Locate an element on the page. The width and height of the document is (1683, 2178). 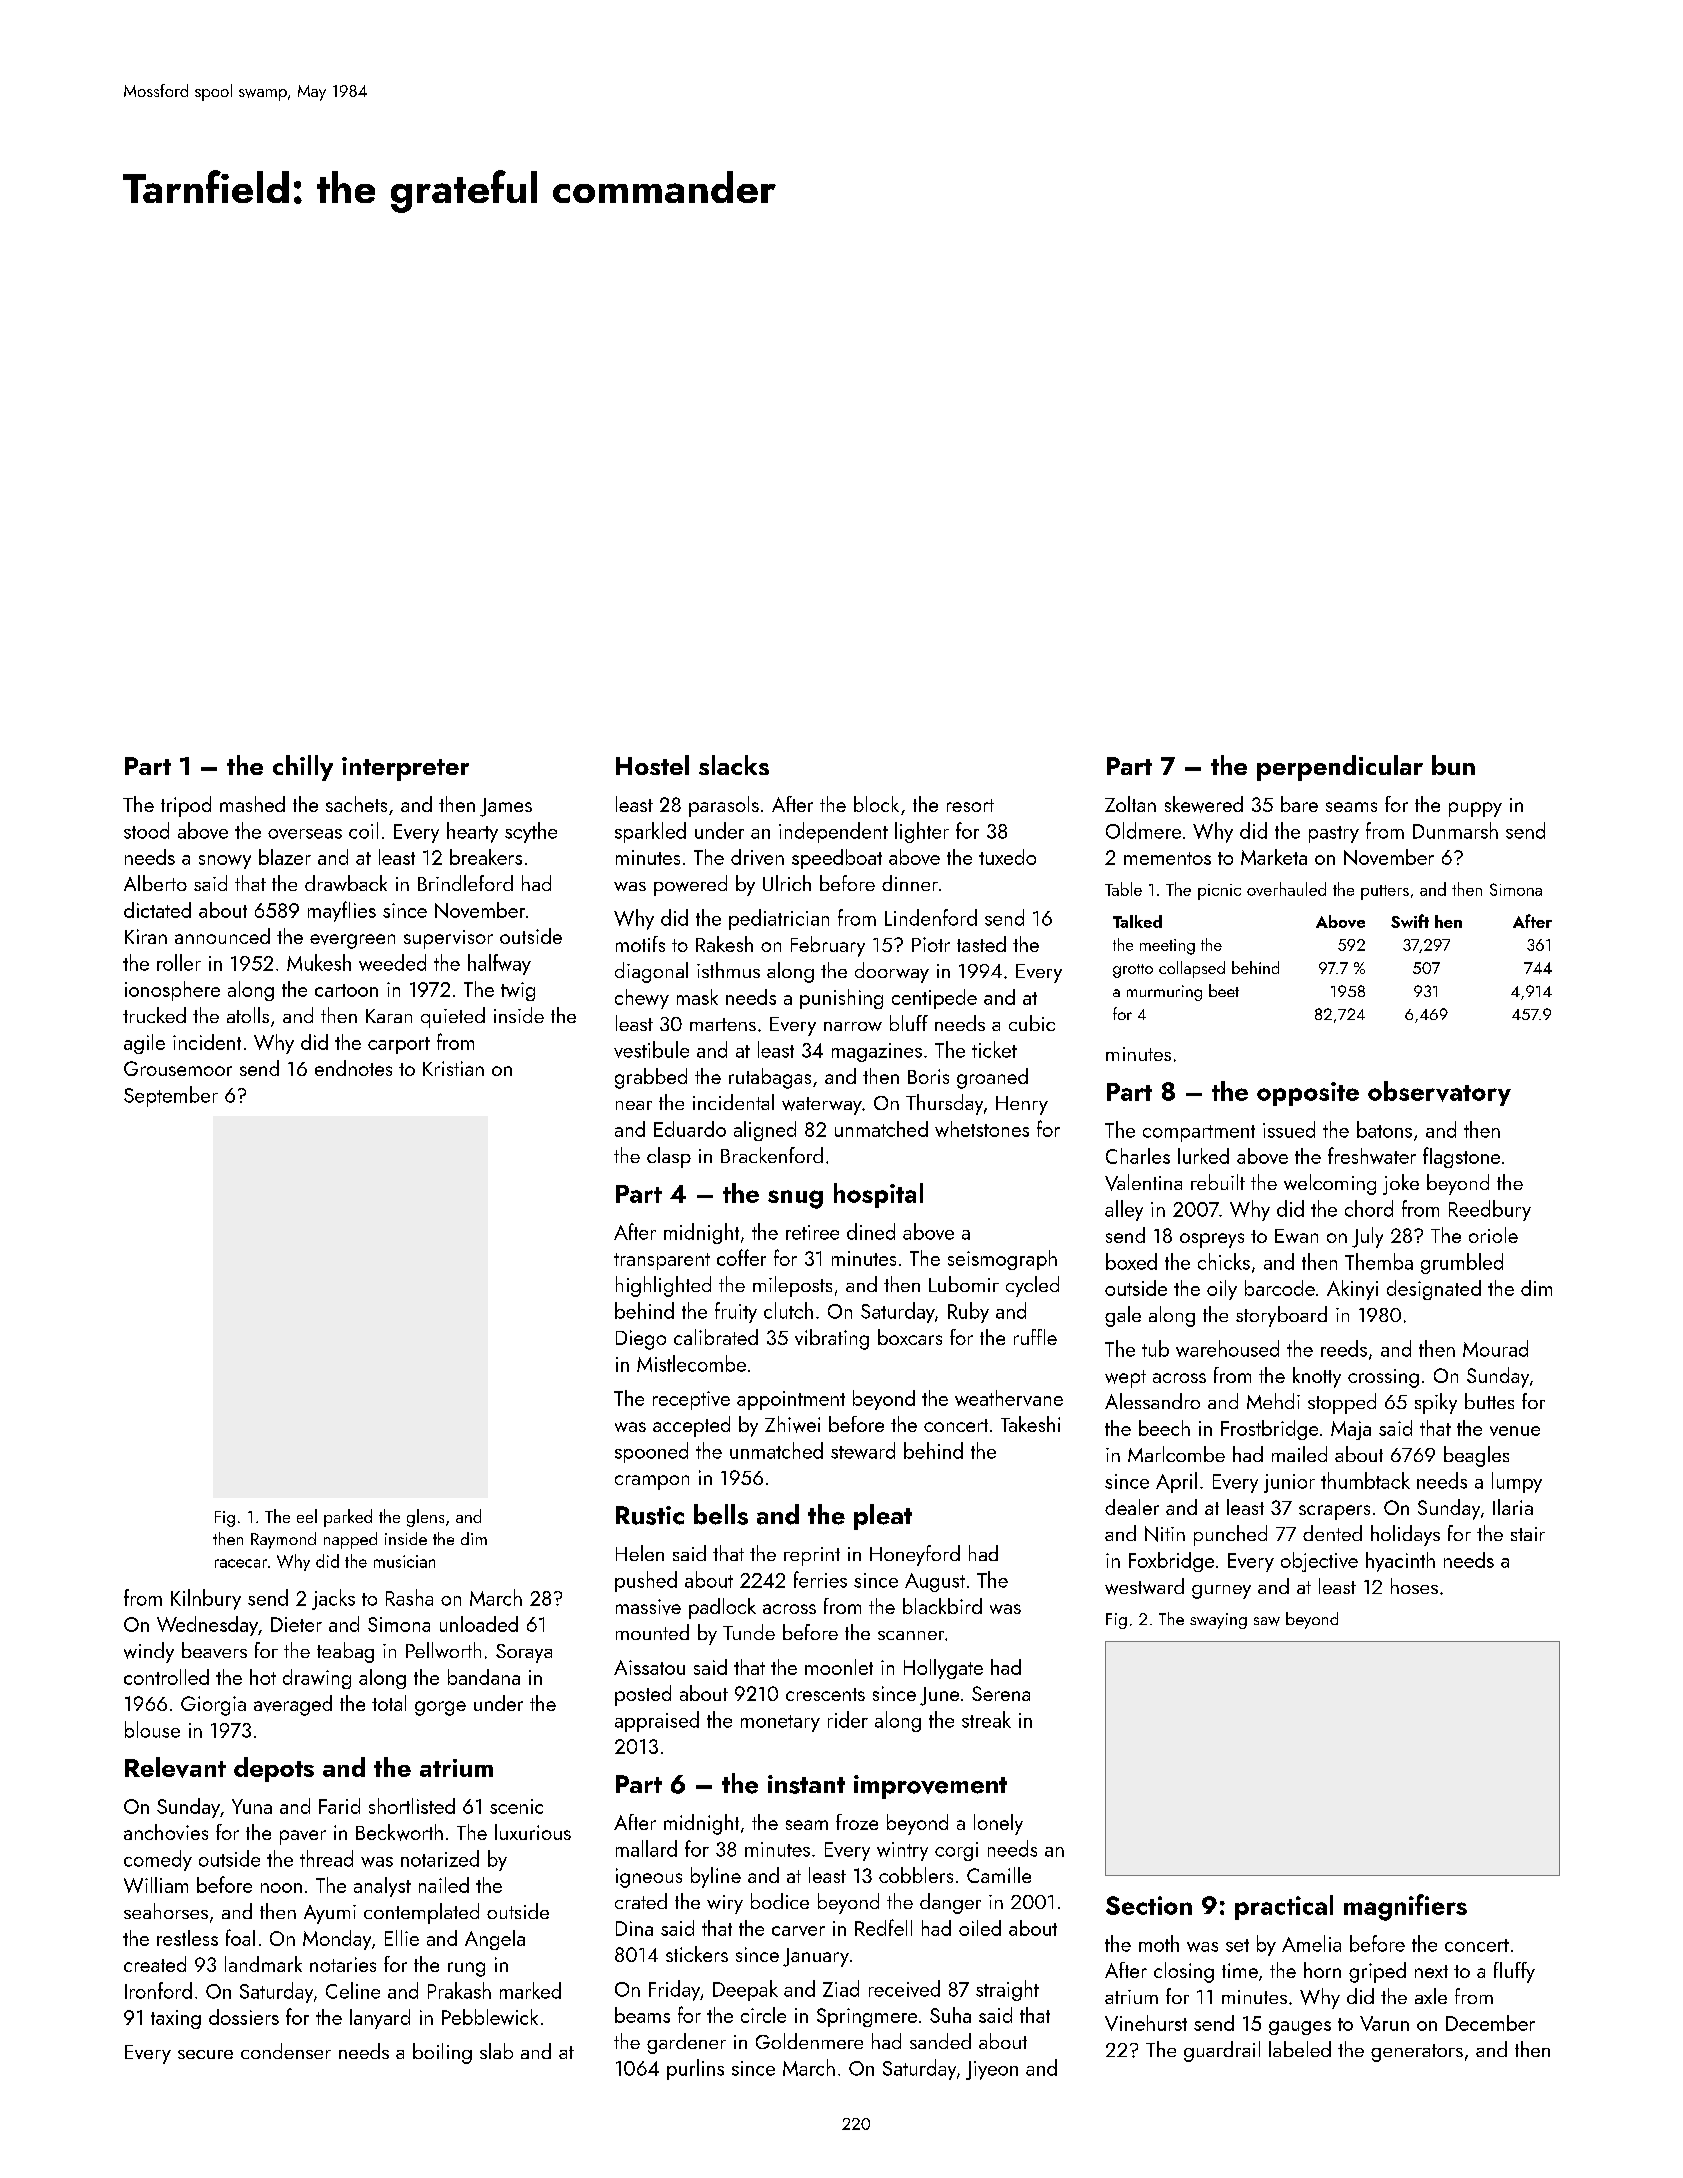
rider is located at coordinates (848, 1719).
